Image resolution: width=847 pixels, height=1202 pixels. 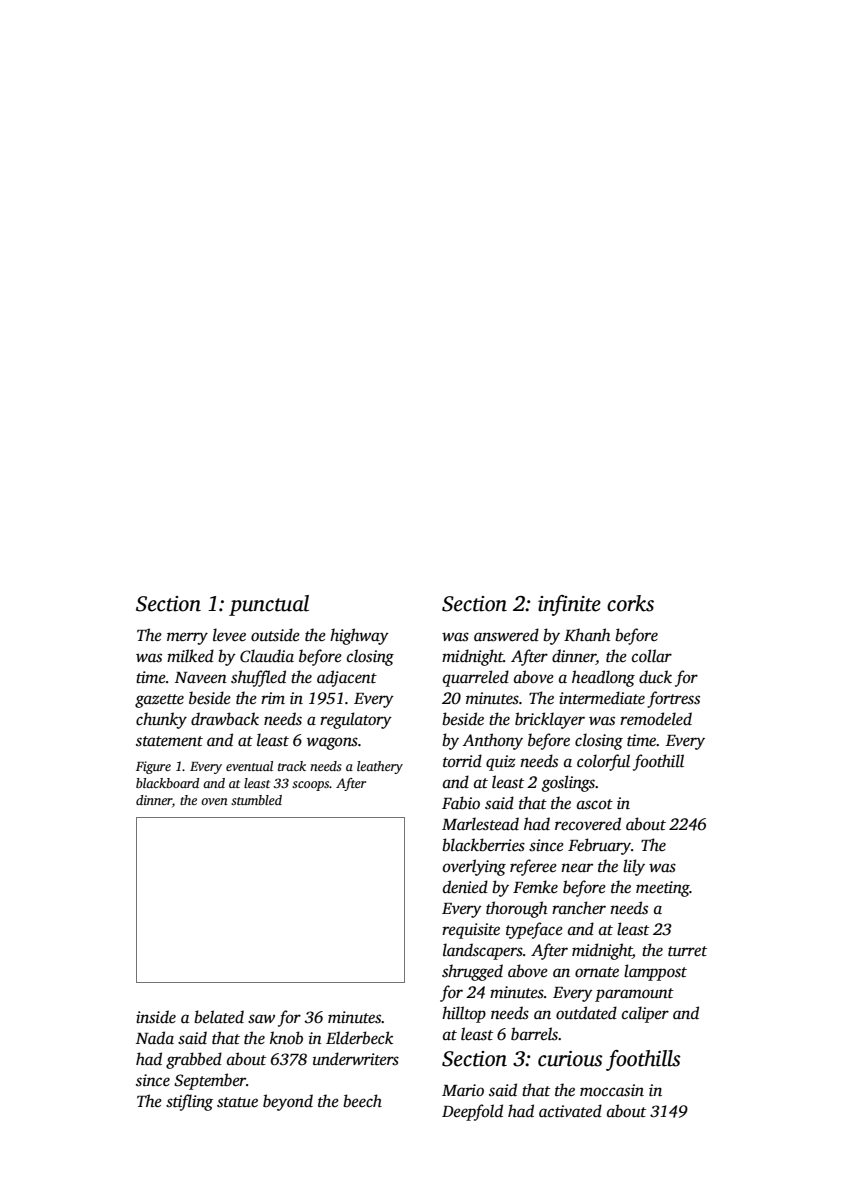 What do you see at coordinates (569, 605) in the page?
I see `infinite` at bounding box center [569, 605].
